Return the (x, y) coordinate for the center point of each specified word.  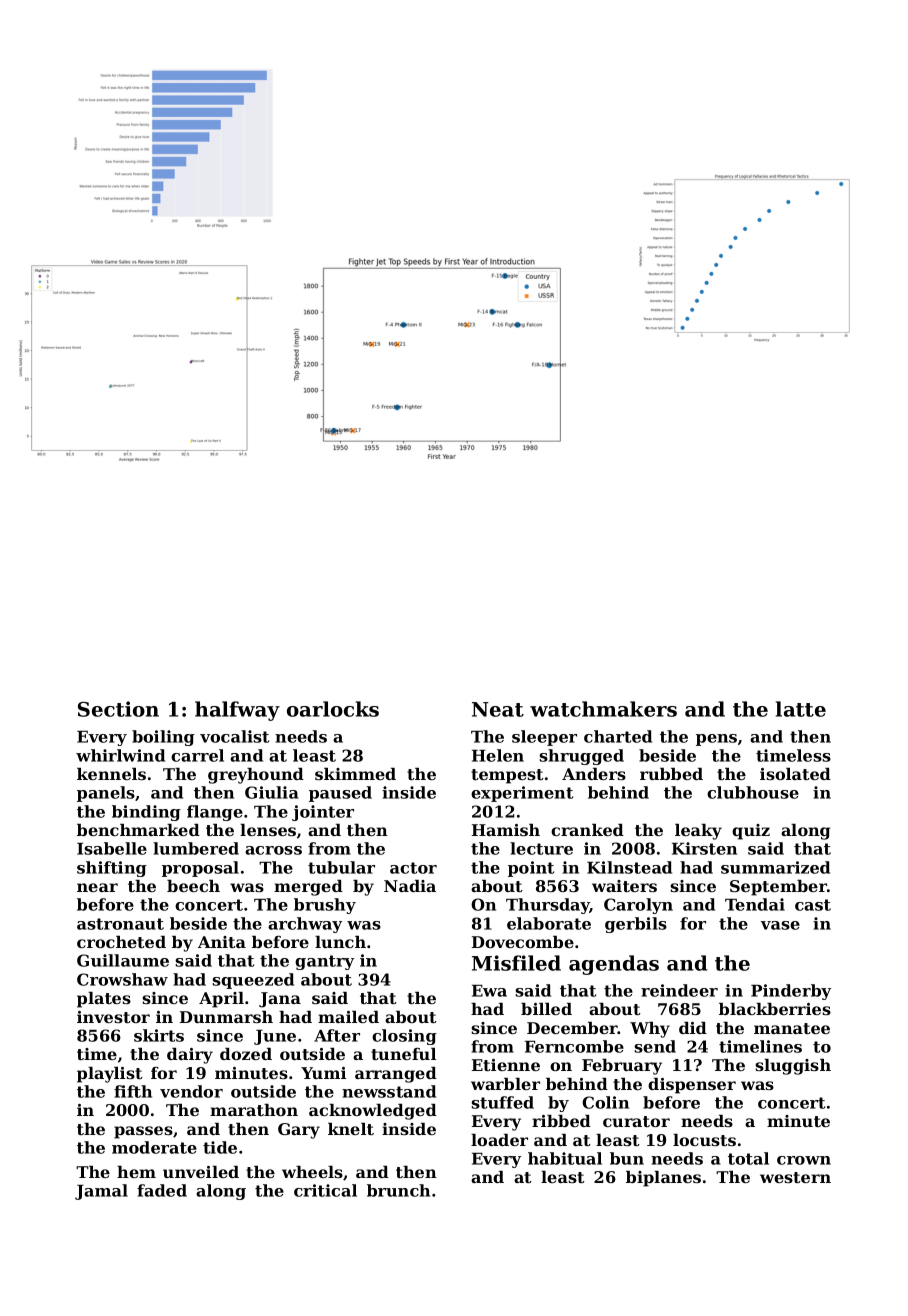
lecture (541, 848)
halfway (237, 711)
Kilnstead (629, 867)
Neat (498, 709)
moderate (154, 1147)
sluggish (793, 1067)
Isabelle (112, 848)
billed (546, 1009)
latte (801, 709)
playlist (110, 1075)
